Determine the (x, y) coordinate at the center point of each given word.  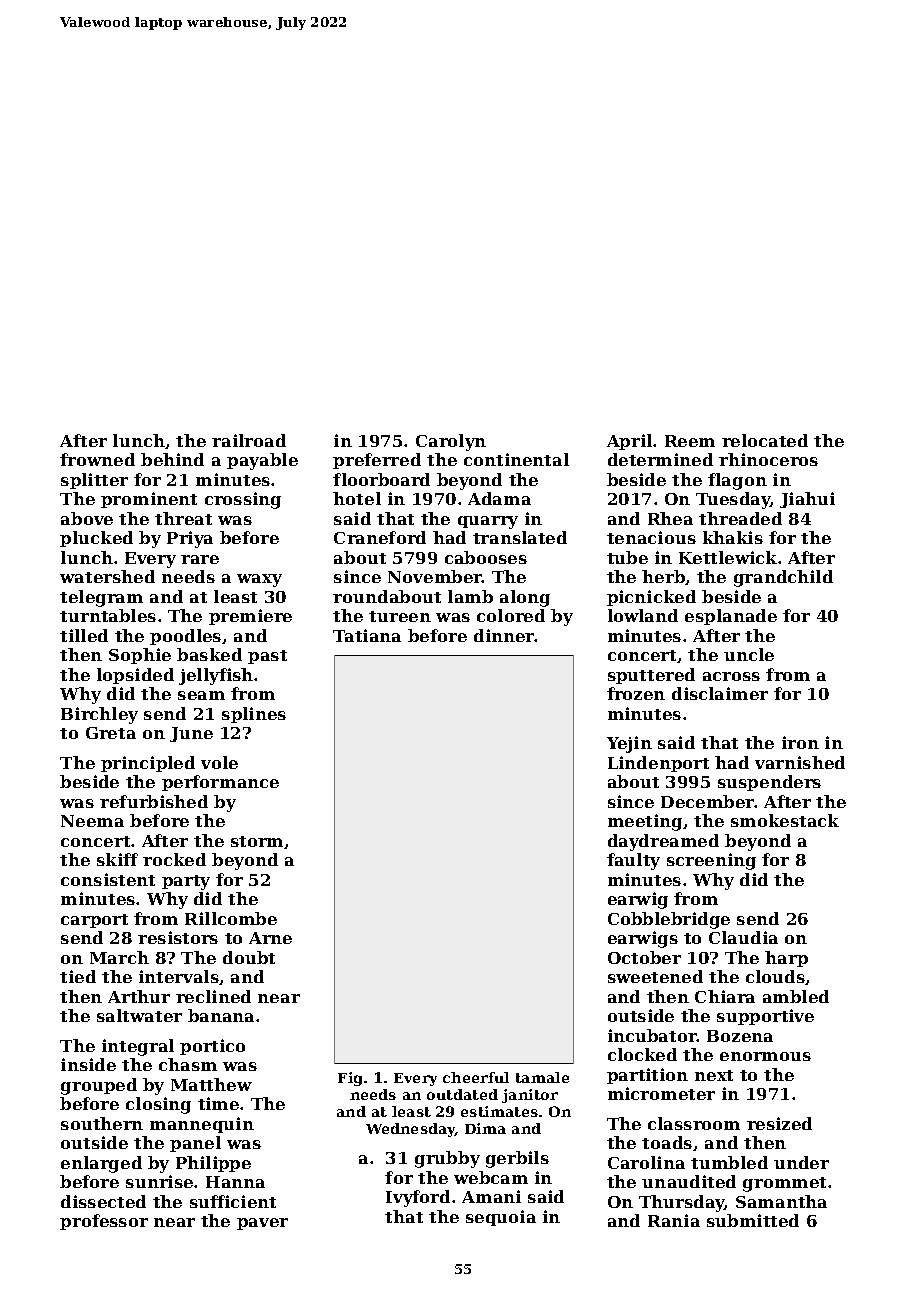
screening (711, 861)
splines (254, 715)
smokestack (785, 820)
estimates (499, 1111)
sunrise (159, 1181)
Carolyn (451, 442)
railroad (249, 440)
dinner (504, 635)
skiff (117, 859)
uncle (749, 654)
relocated (765, 440)
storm (257, 841)
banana (221, 1015)
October (644, 957)
